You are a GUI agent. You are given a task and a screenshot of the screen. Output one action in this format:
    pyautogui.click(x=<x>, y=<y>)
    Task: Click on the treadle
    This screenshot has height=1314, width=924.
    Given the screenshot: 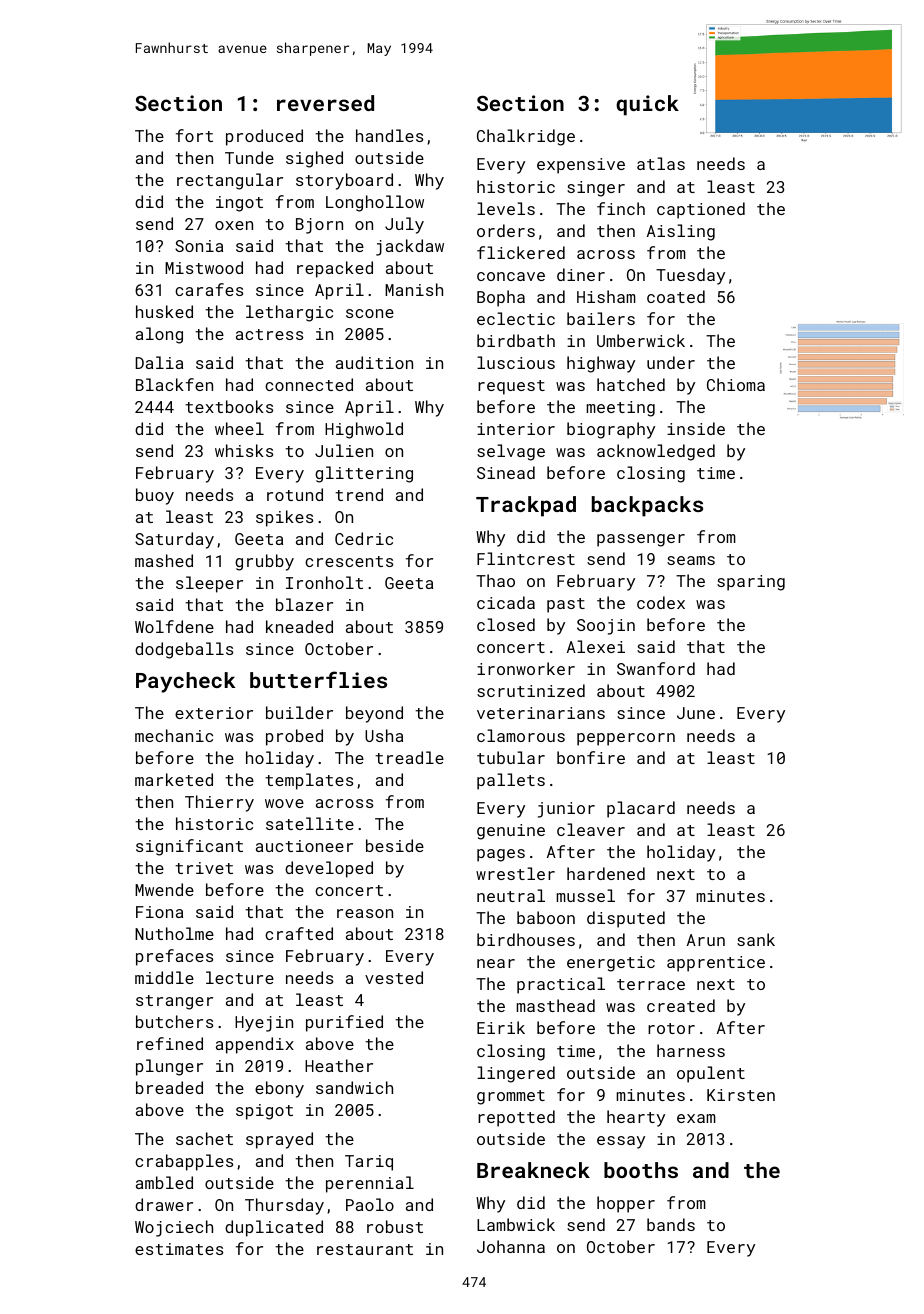 What is the action you would take?
    pyautogui.click(x=409, y=757)
